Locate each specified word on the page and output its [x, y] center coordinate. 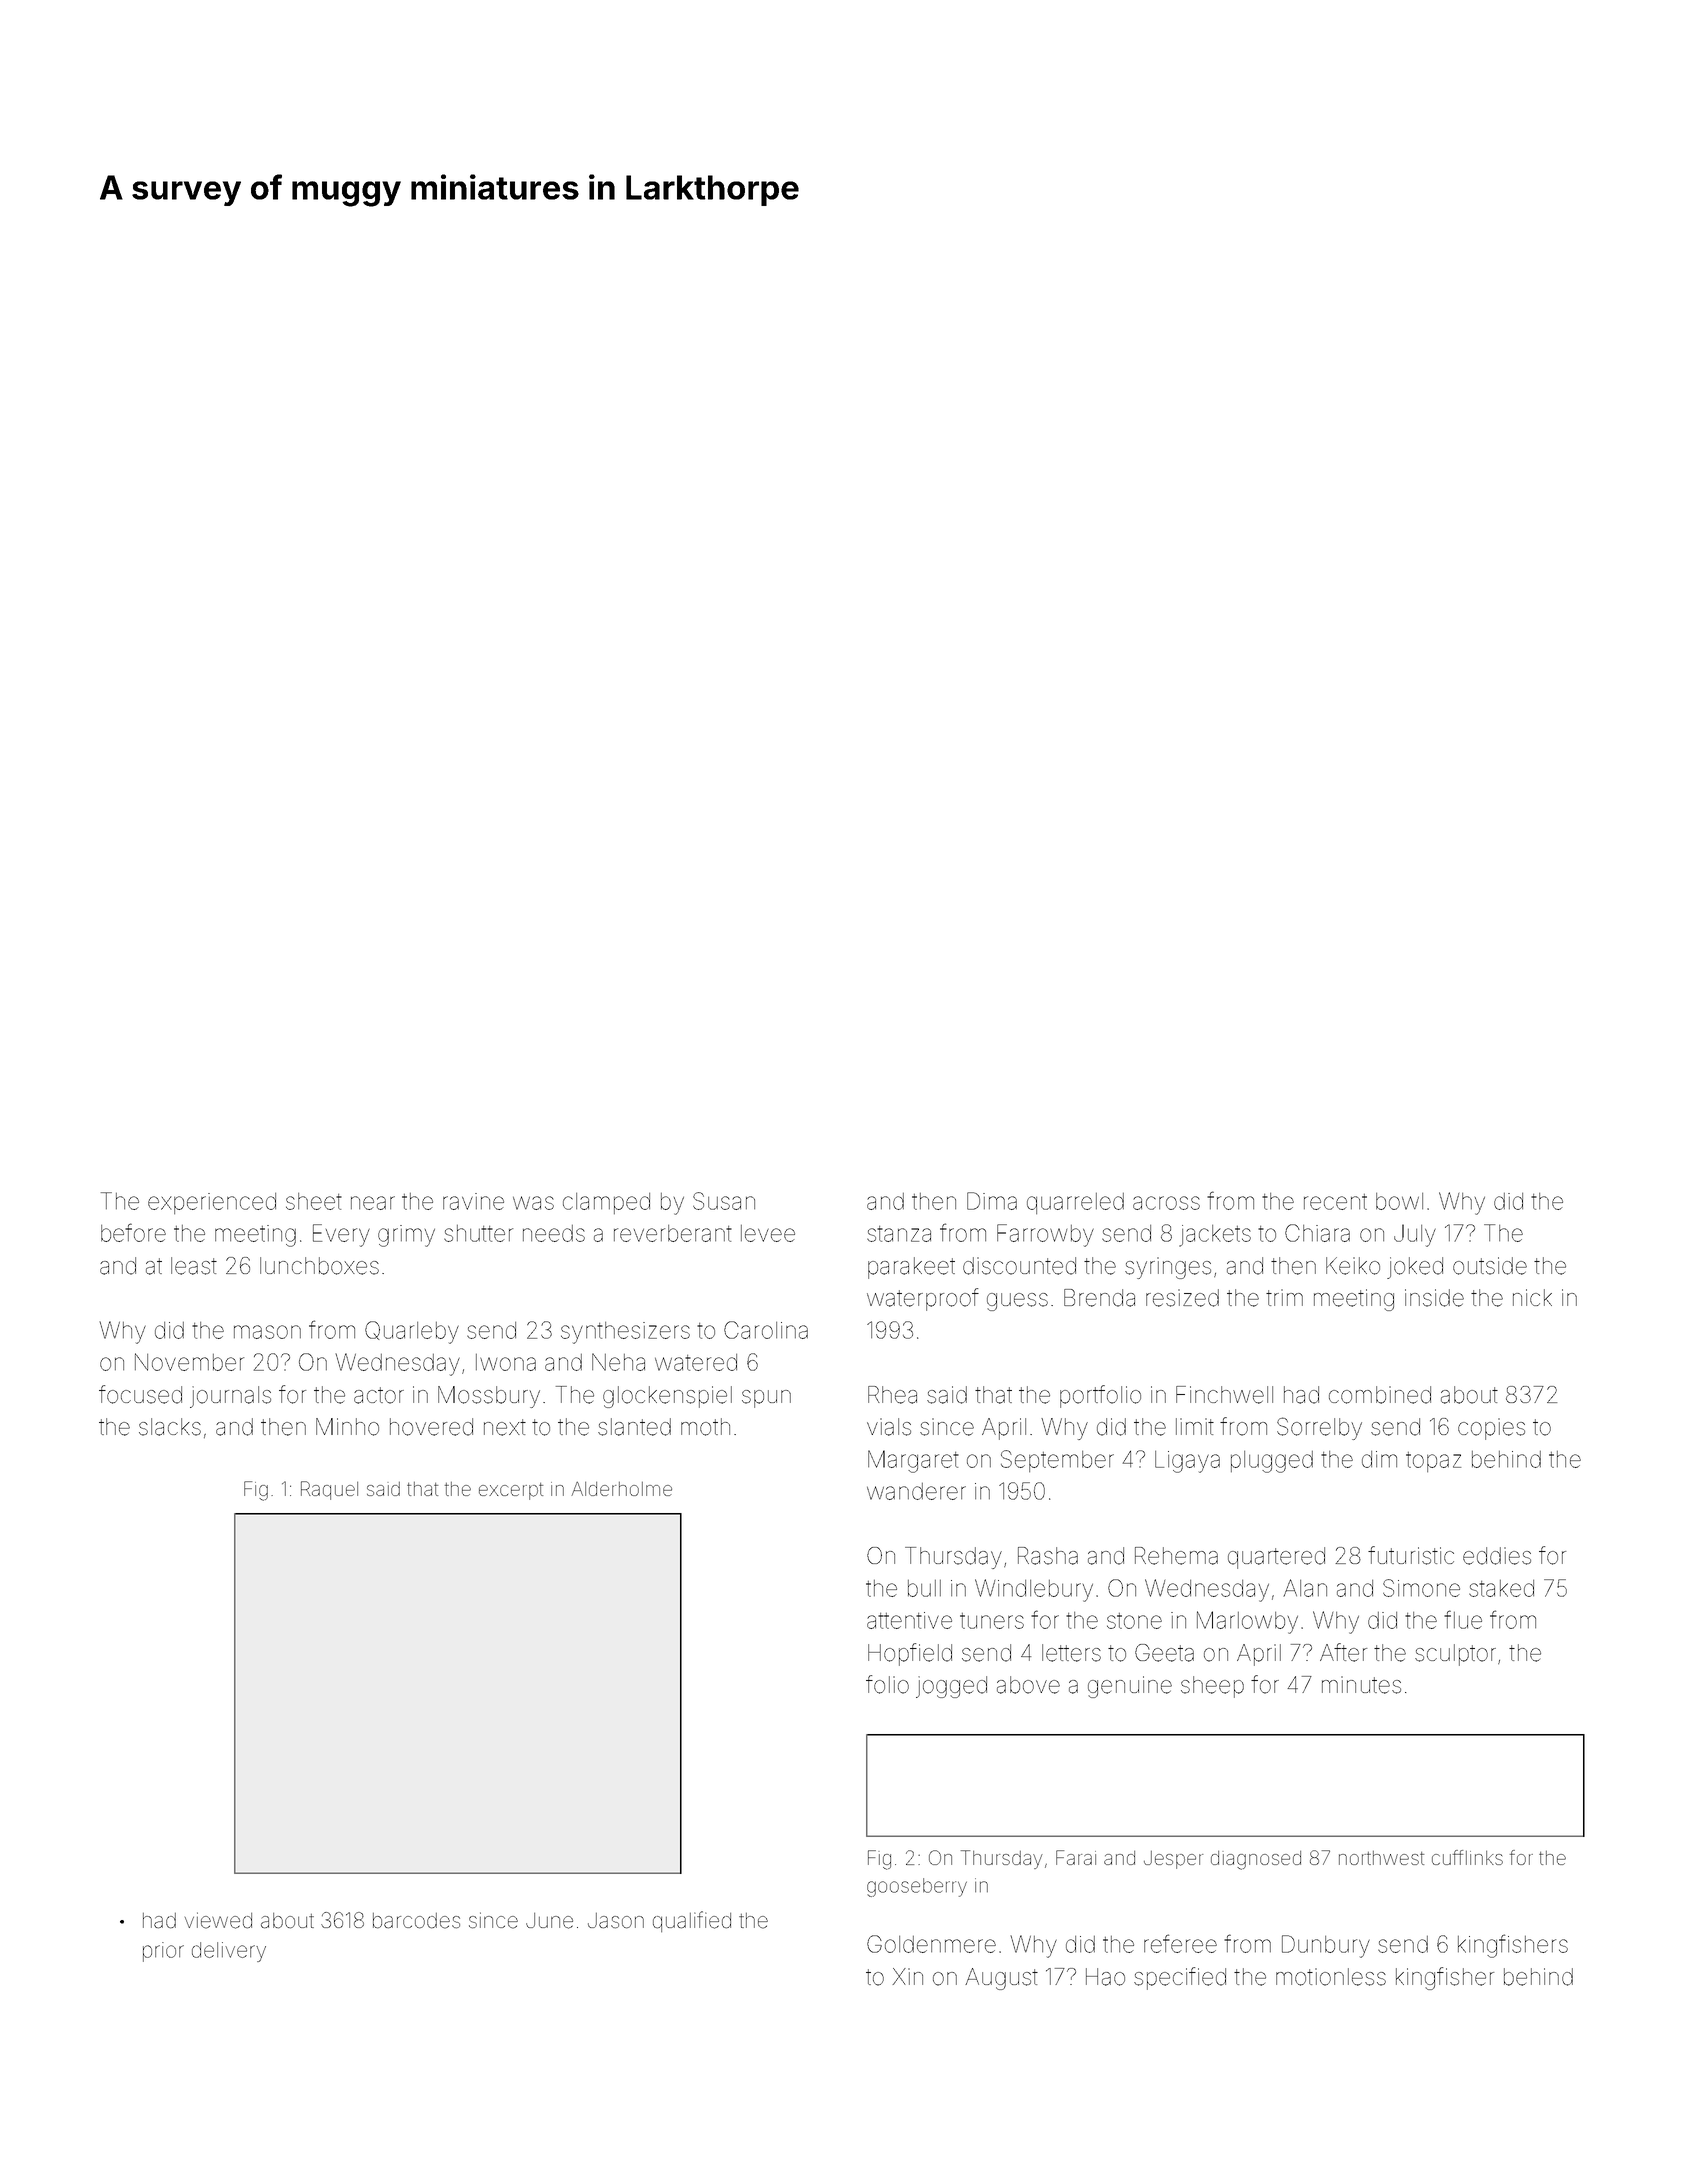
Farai [1076, 1857]
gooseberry [917, 1887]
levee [768, 1233]
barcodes [416, 1921]
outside [1490, 1266]
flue [1463, 1619]
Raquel [329, 1490]
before [133, 1232]
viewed [218, 1920]
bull [924, 1588]
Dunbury [1326, 1946]
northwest [1381, 1858]
